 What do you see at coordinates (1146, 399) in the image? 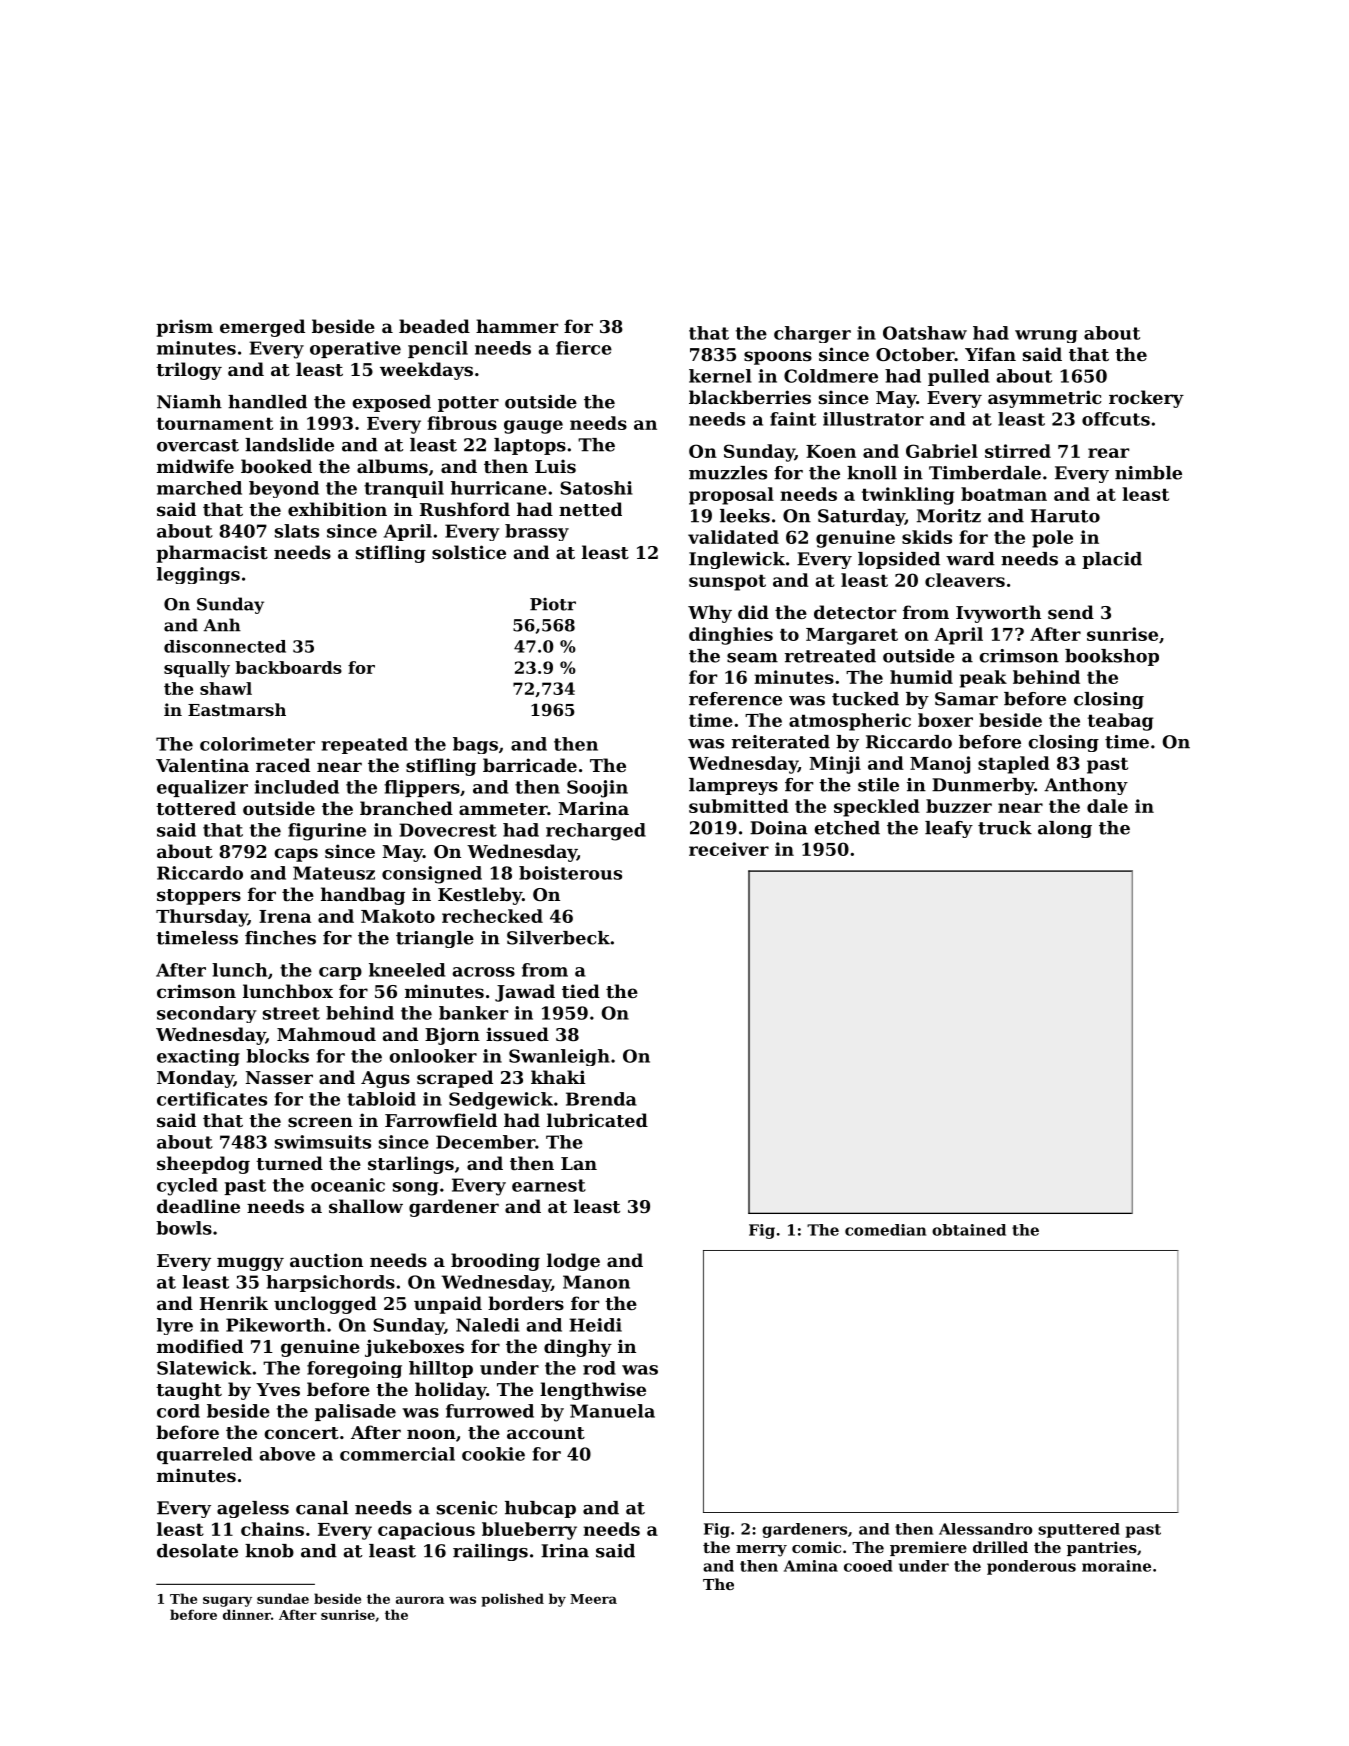
I see `rockery` at bounding box center [1146, 399].
